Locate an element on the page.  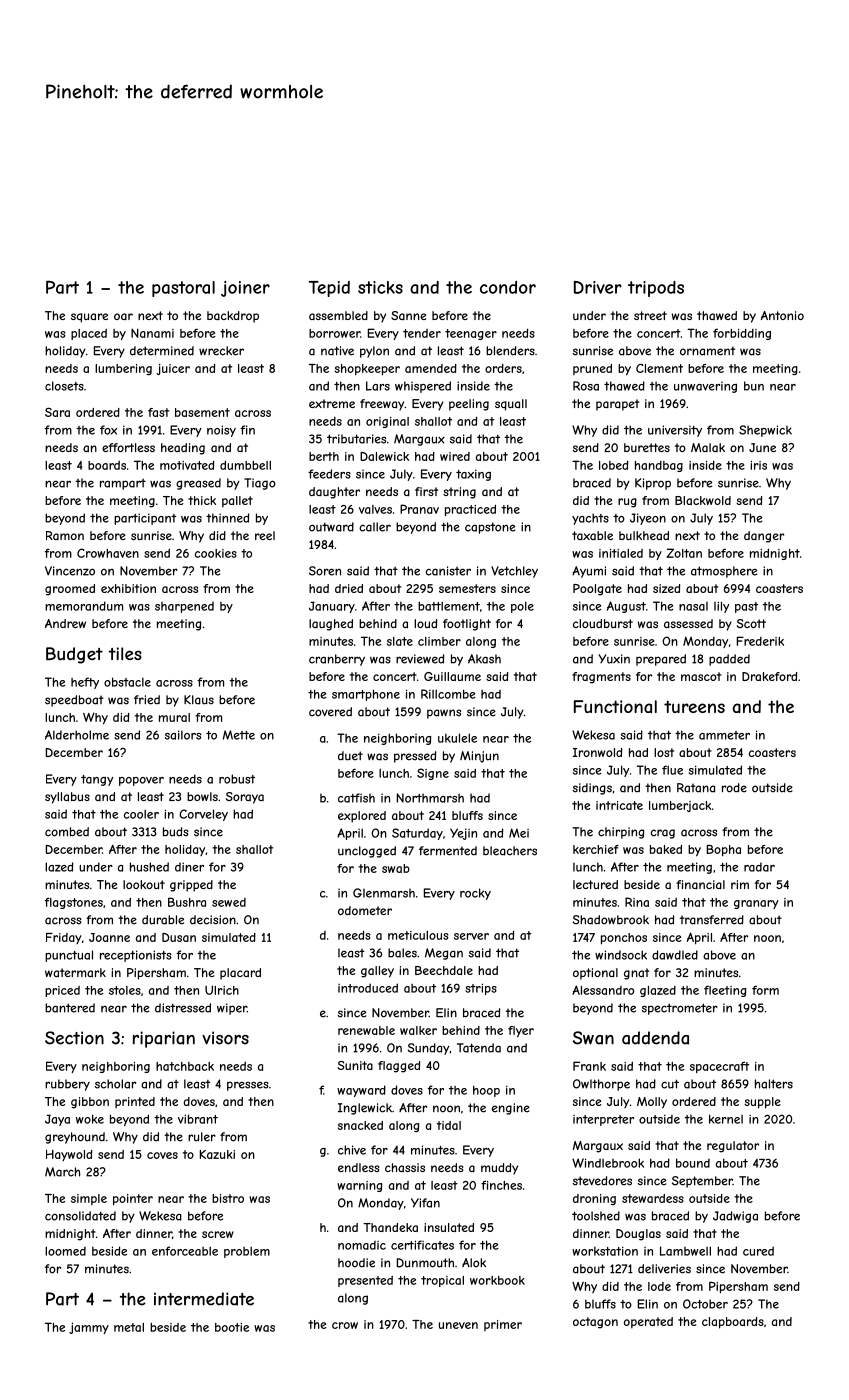
metal is located at coordinates (129, 1327).
